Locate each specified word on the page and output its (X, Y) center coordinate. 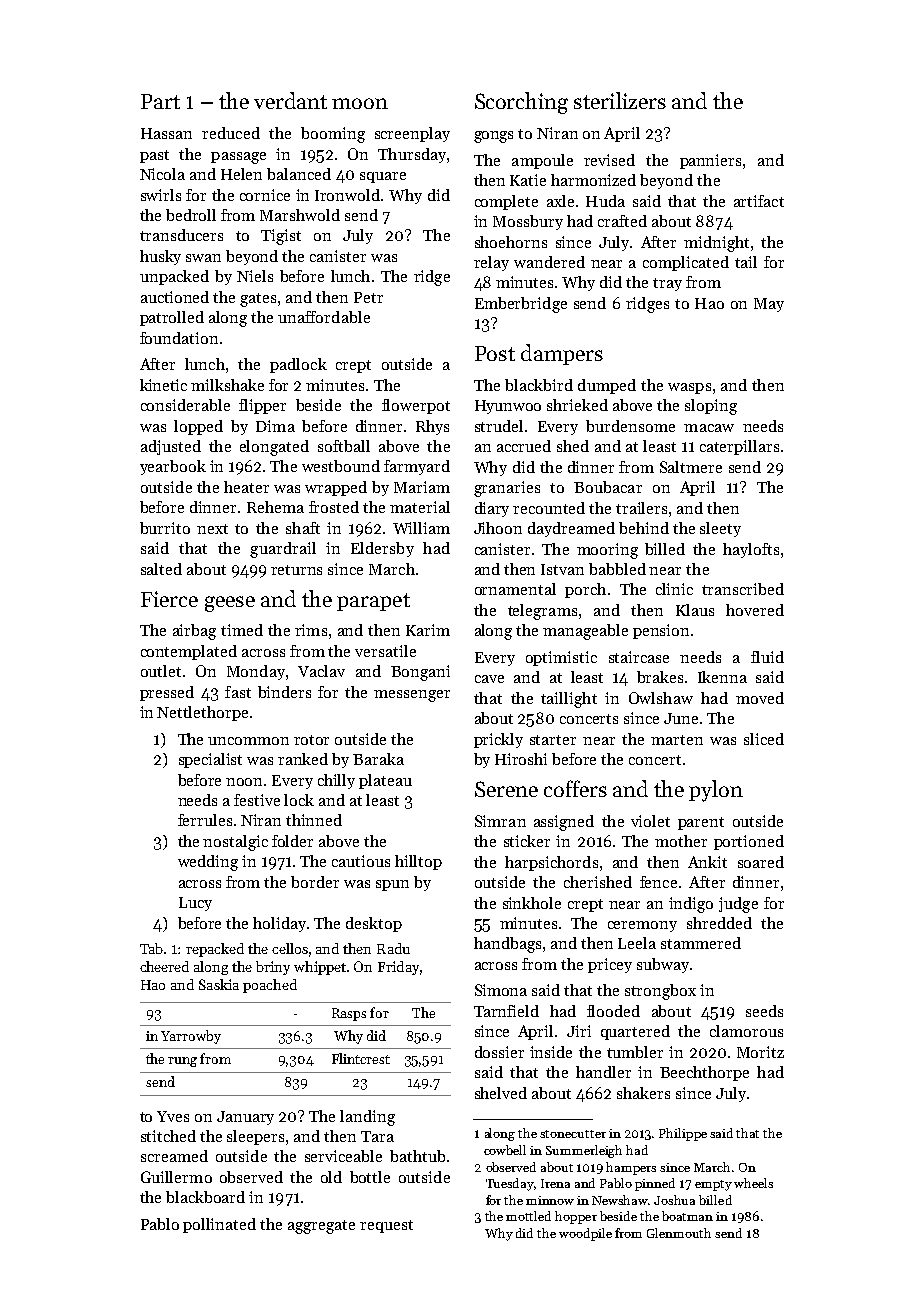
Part (160, 101)
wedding (208, 863)
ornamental (515, 589)
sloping (711, 407)
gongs (493, 137)
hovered (755, 610)
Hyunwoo (508, 407)
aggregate (321, 1227)
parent (701, 823)
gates (258, 300)
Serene (506, 789)
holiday (279, 924)
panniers (710, 161)
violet (650, 821)
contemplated (189, 652)
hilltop (418, 862)
